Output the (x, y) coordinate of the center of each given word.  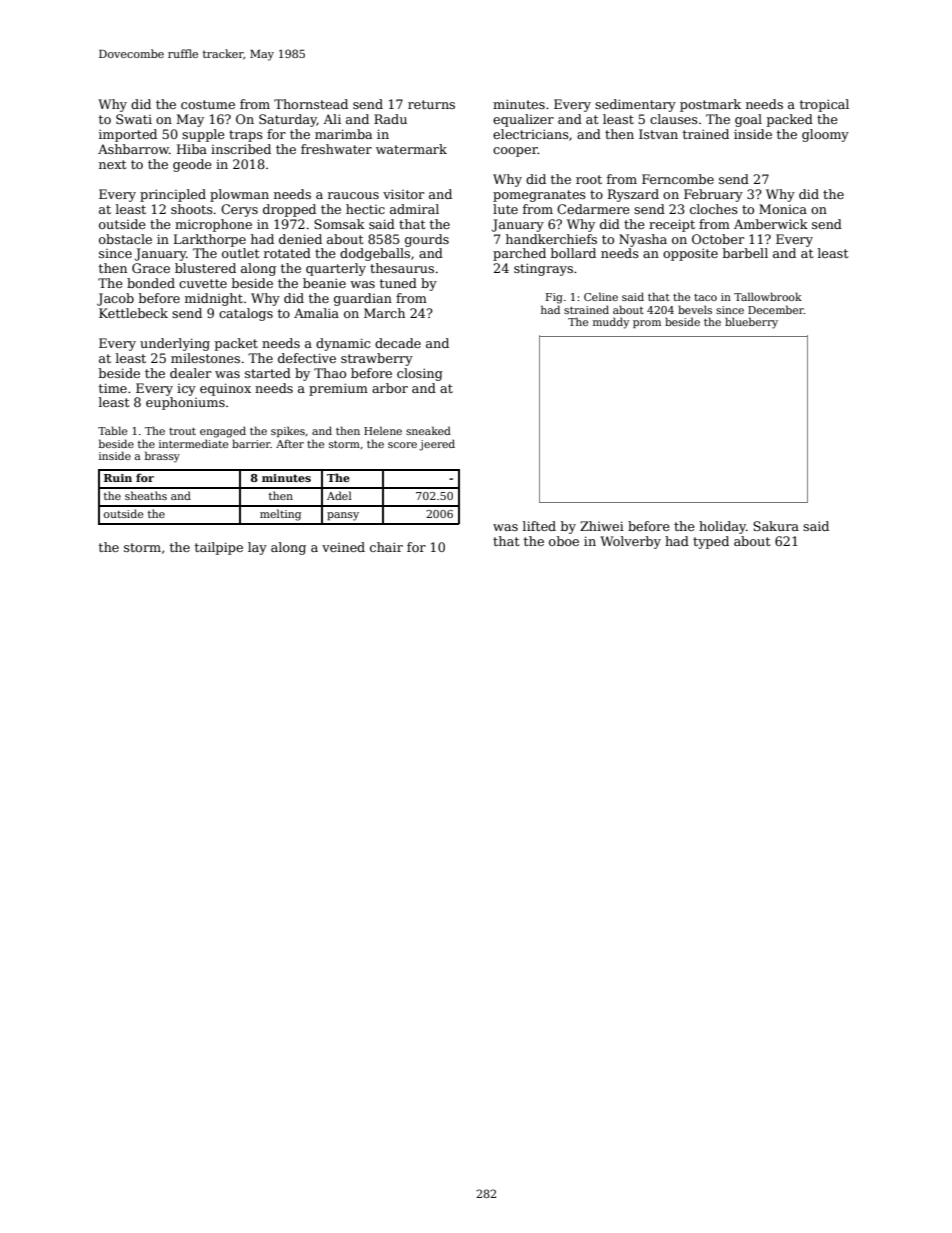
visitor (403, 194)
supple (203, 135)
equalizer (523, 120)
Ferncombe (678, 179)
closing (420, 374)
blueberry (751, 323)
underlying (175, 344)
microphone (213, 225)
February (713, 195)
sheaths (146, 495)
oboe (564, 541)
